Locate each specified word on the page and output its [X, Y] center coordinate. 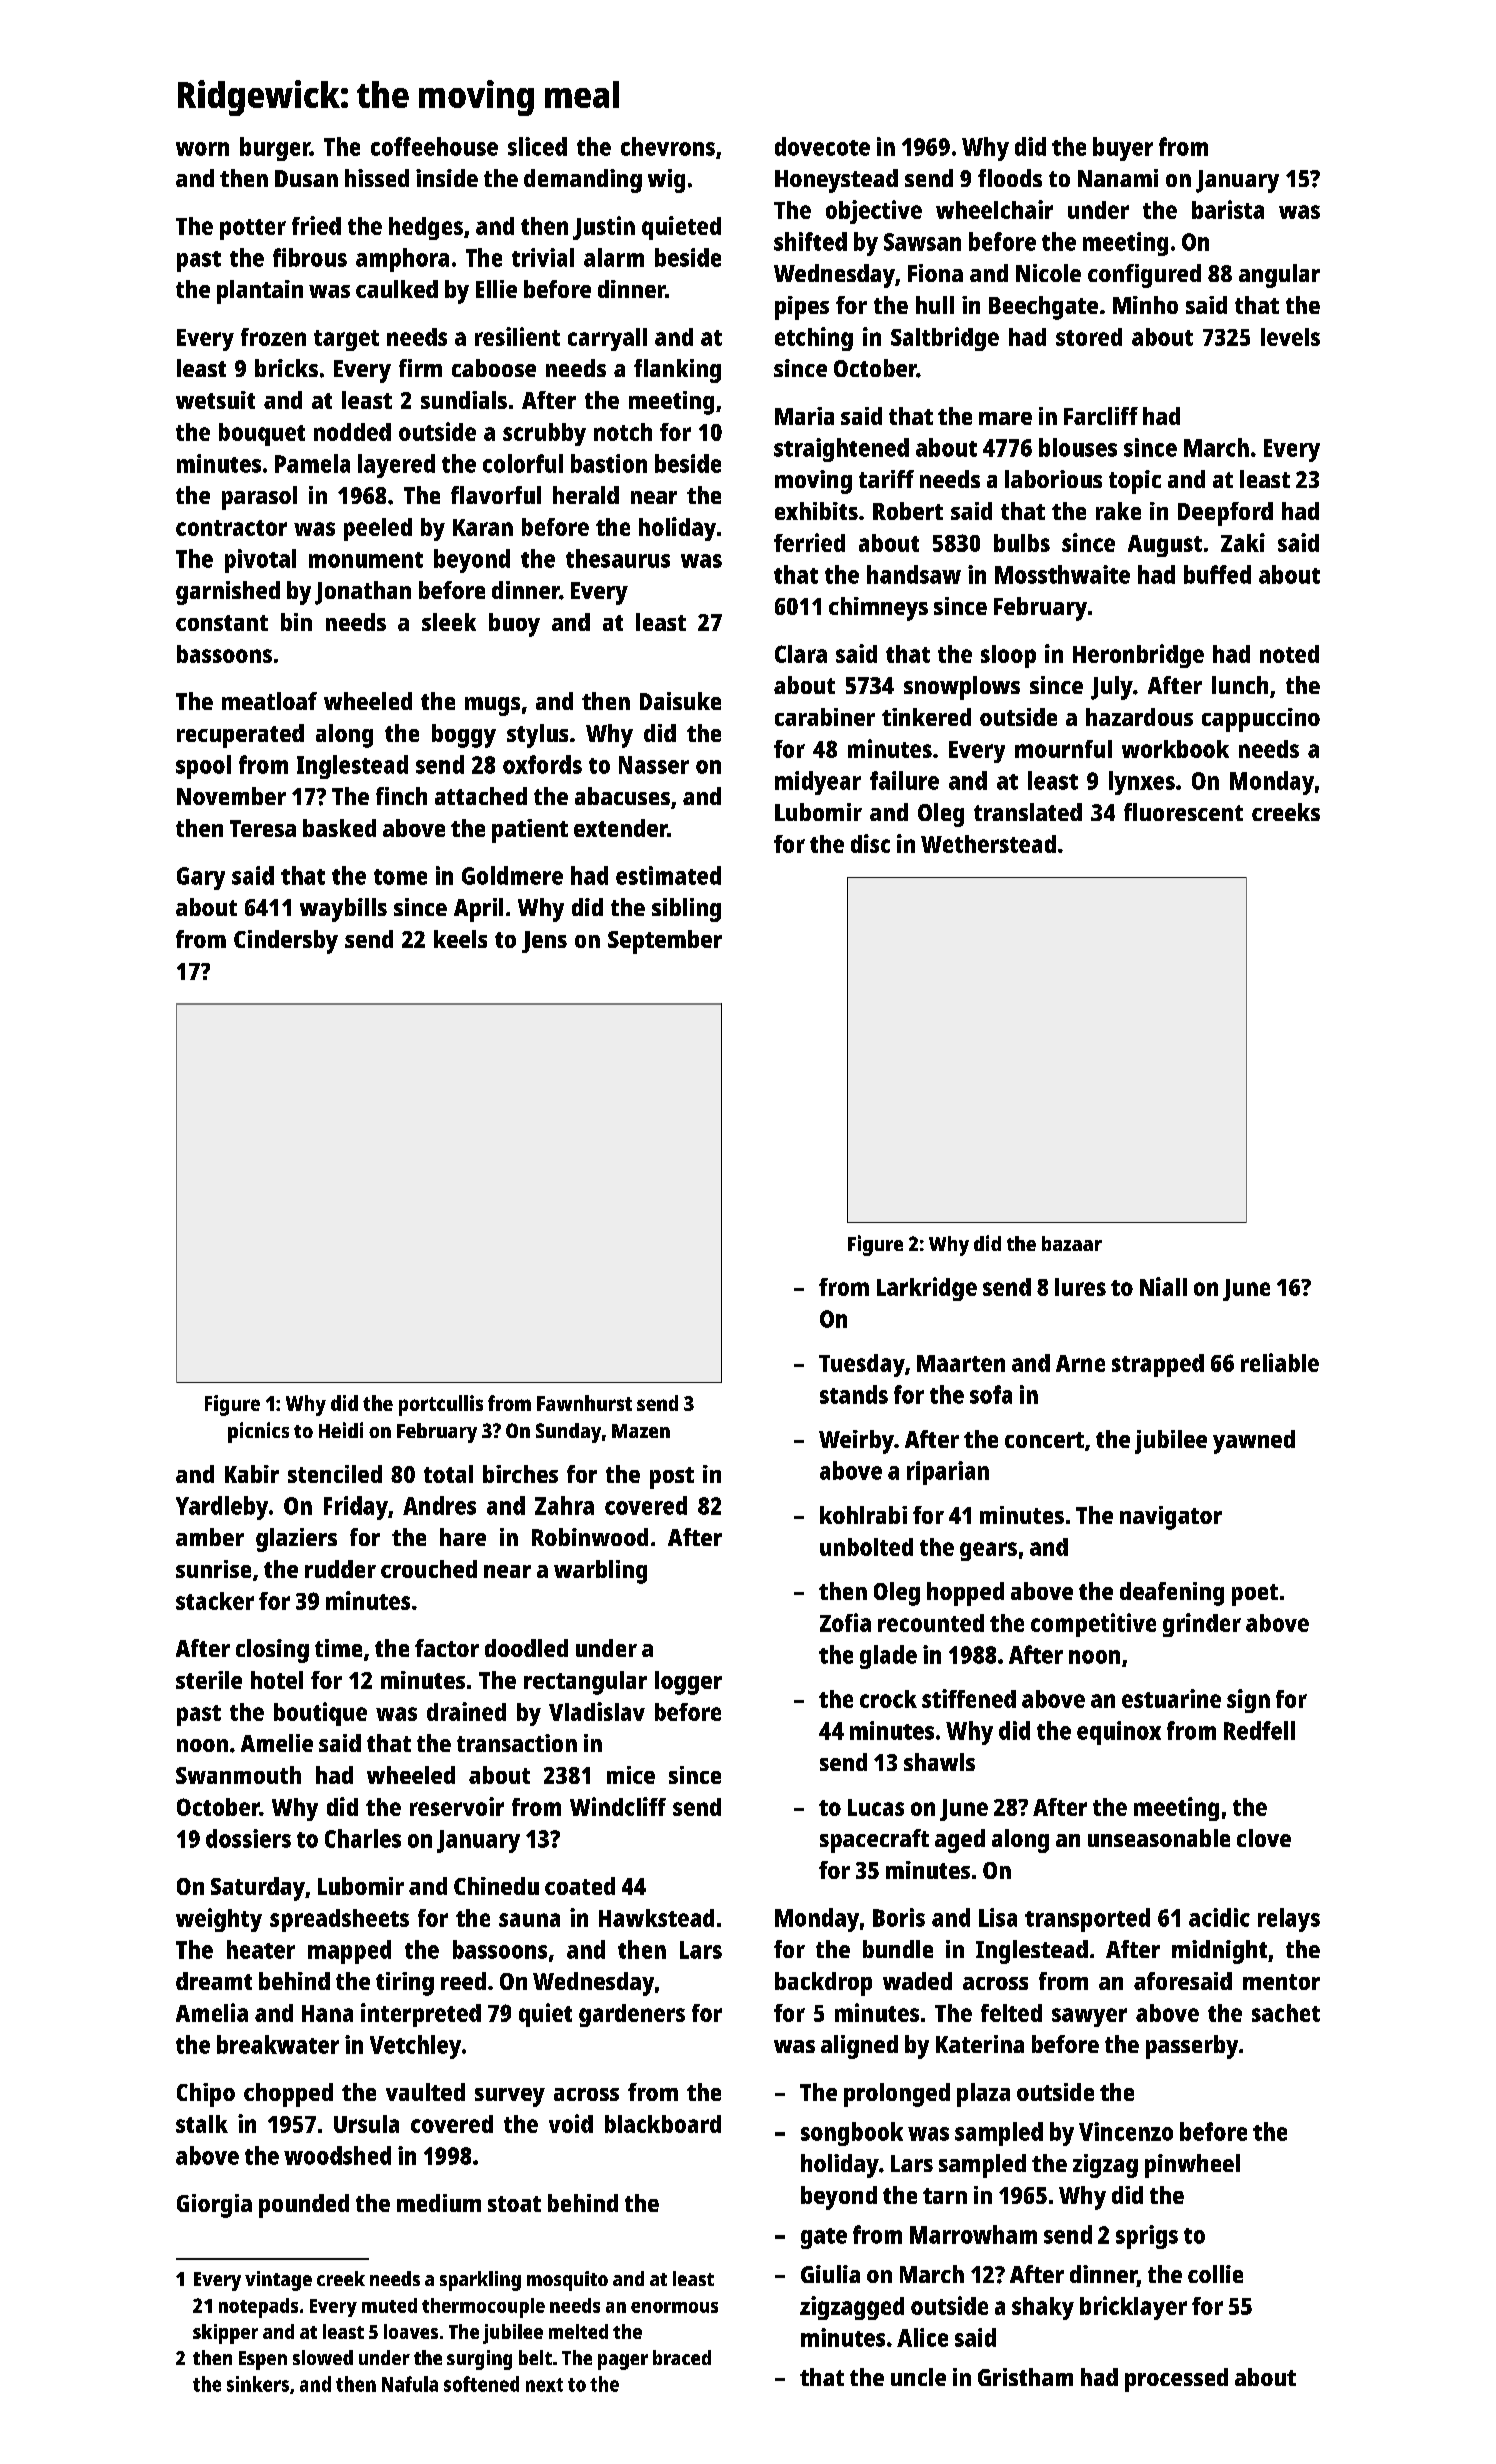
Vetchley [415, 2047]
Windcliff [618, 1806]
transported [1087, 1920]
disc [870, 843]
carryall [607, 339]
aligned [859, 2047]
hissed [377, 178]
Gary [201, 878]
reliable [1280, 1362]
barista [1228, 209]
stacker [215, 1601]
